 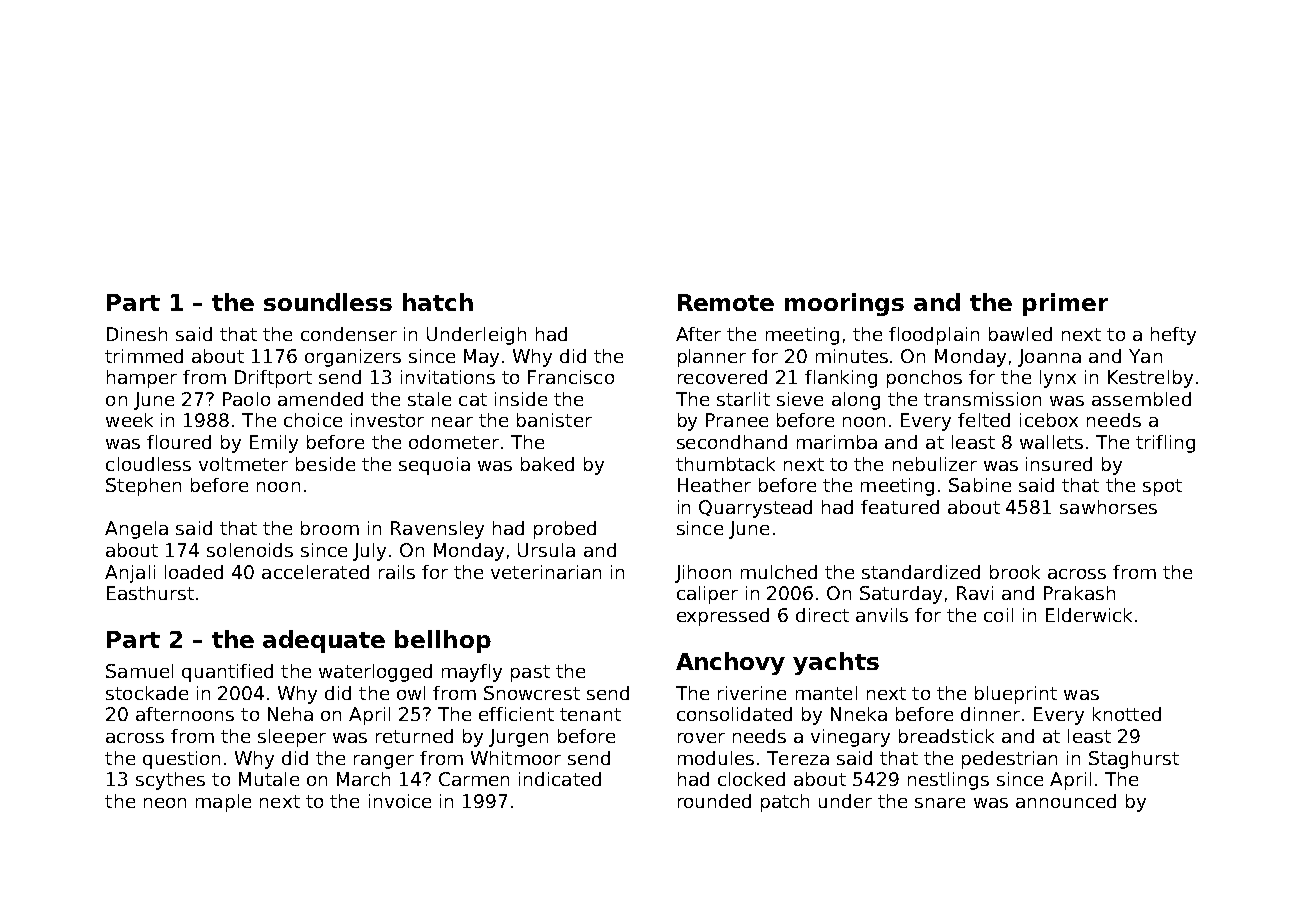 What do you see at coordinates (546, 550) in the document?
I see `Ursula` at bounding box center [546, 550].
